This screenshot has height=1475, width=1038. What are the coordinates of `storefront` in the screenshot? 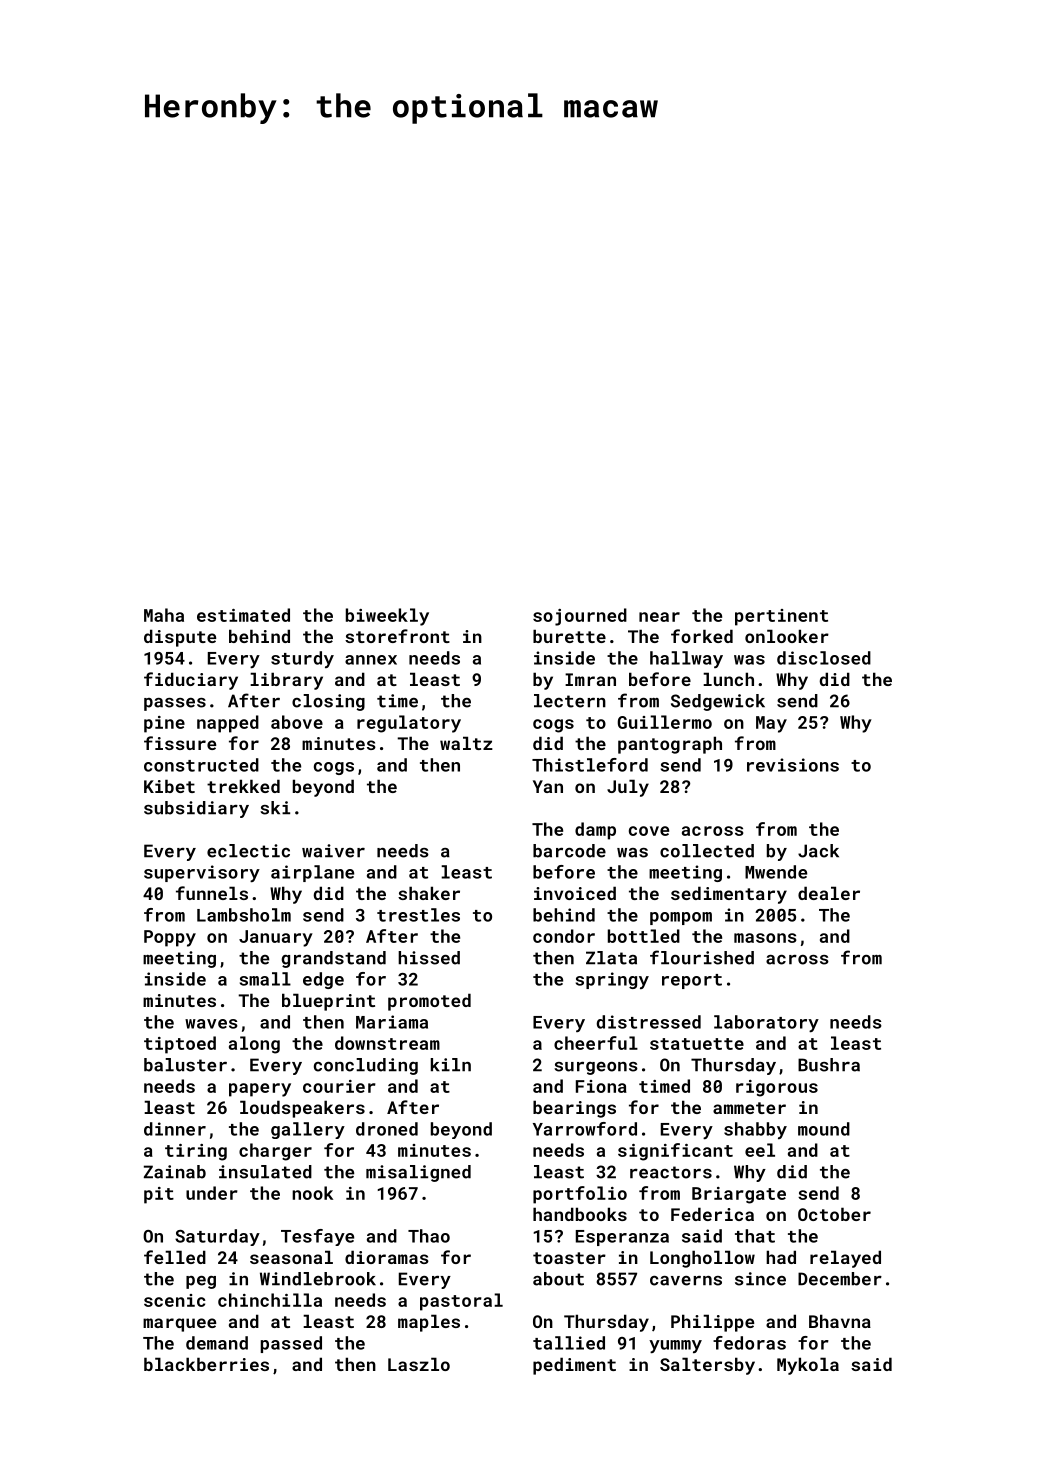 It's located at (397, 636).
